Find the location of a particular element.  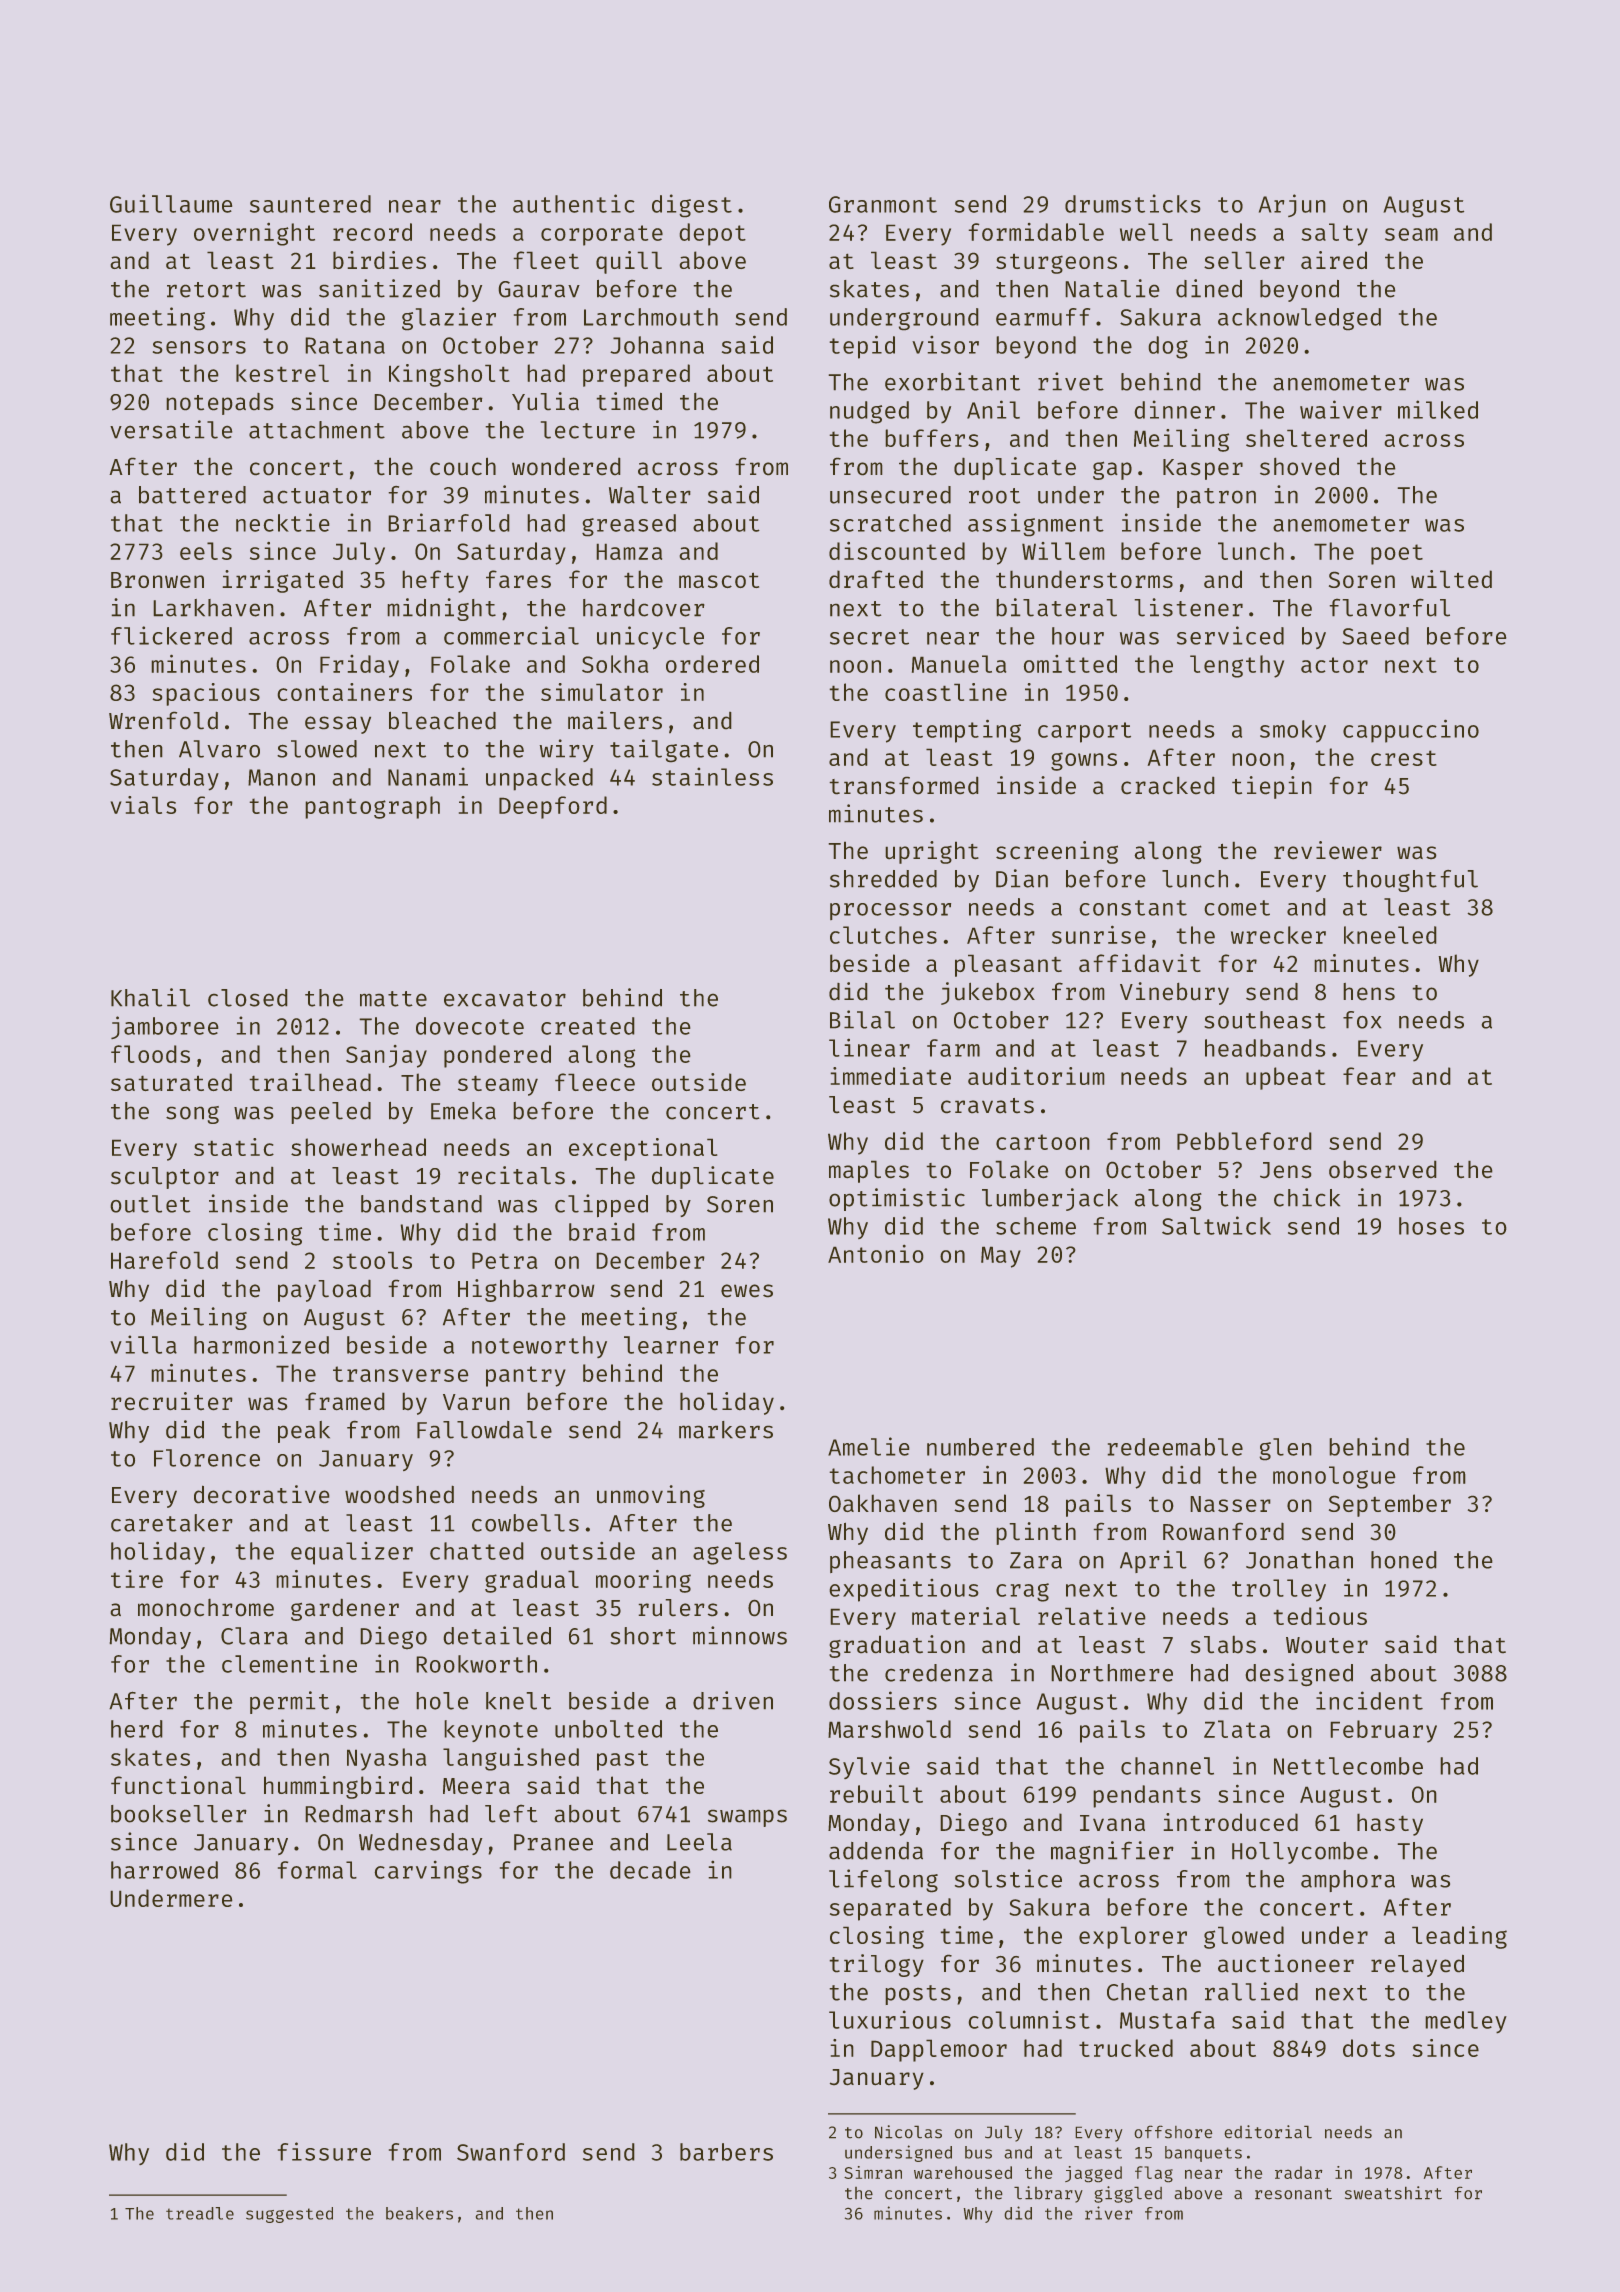

Arjun is located at coordinates (1292, 205).
